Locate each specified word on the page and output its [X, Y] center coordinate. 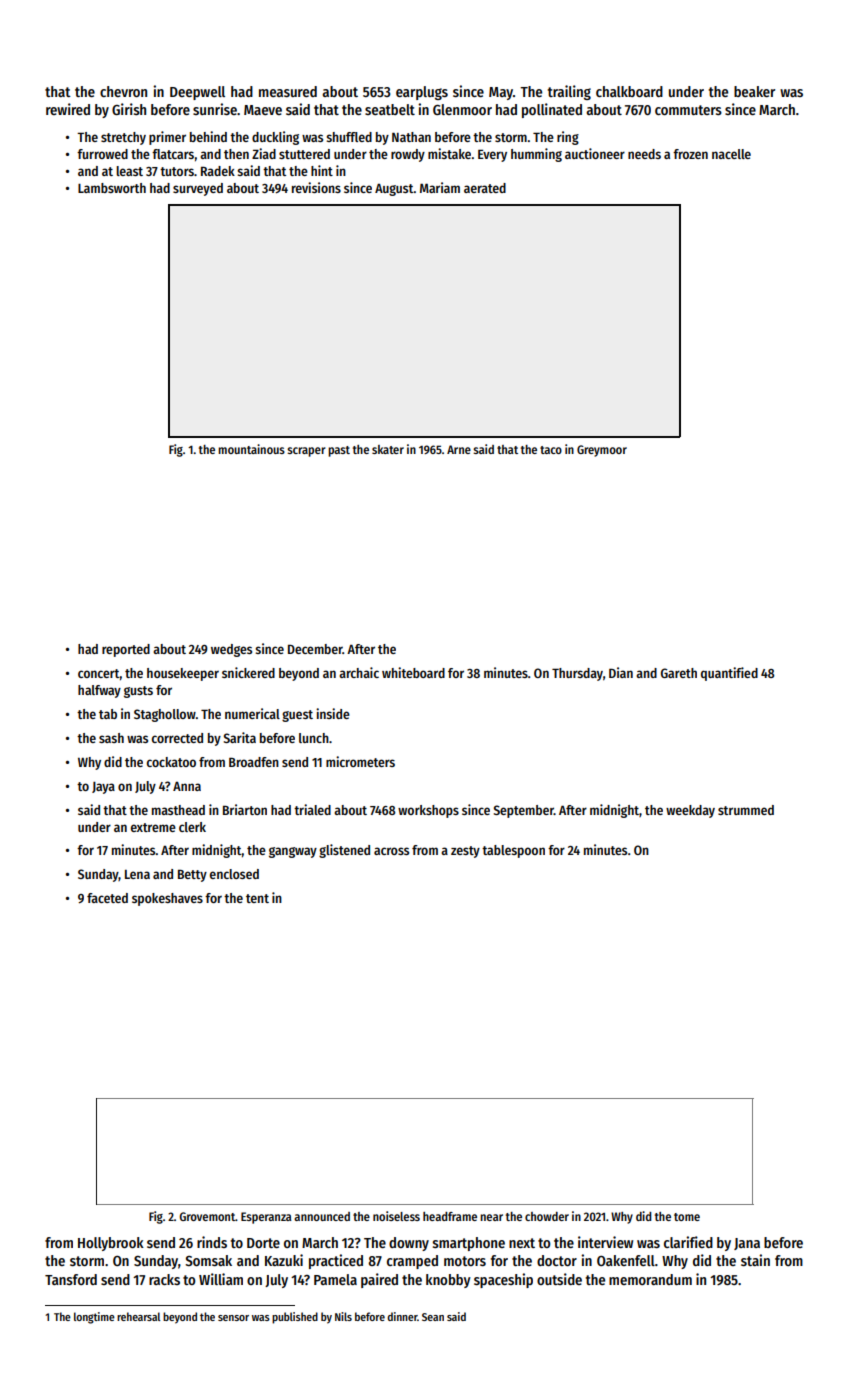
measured [288, 91]
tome [687, 1217]
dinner [402, 1316]
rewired [68, 109]
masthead [178, 810]
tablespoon [513, 851]
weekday [690, 811]
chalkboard [629, 91]
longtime [94, 1318]
